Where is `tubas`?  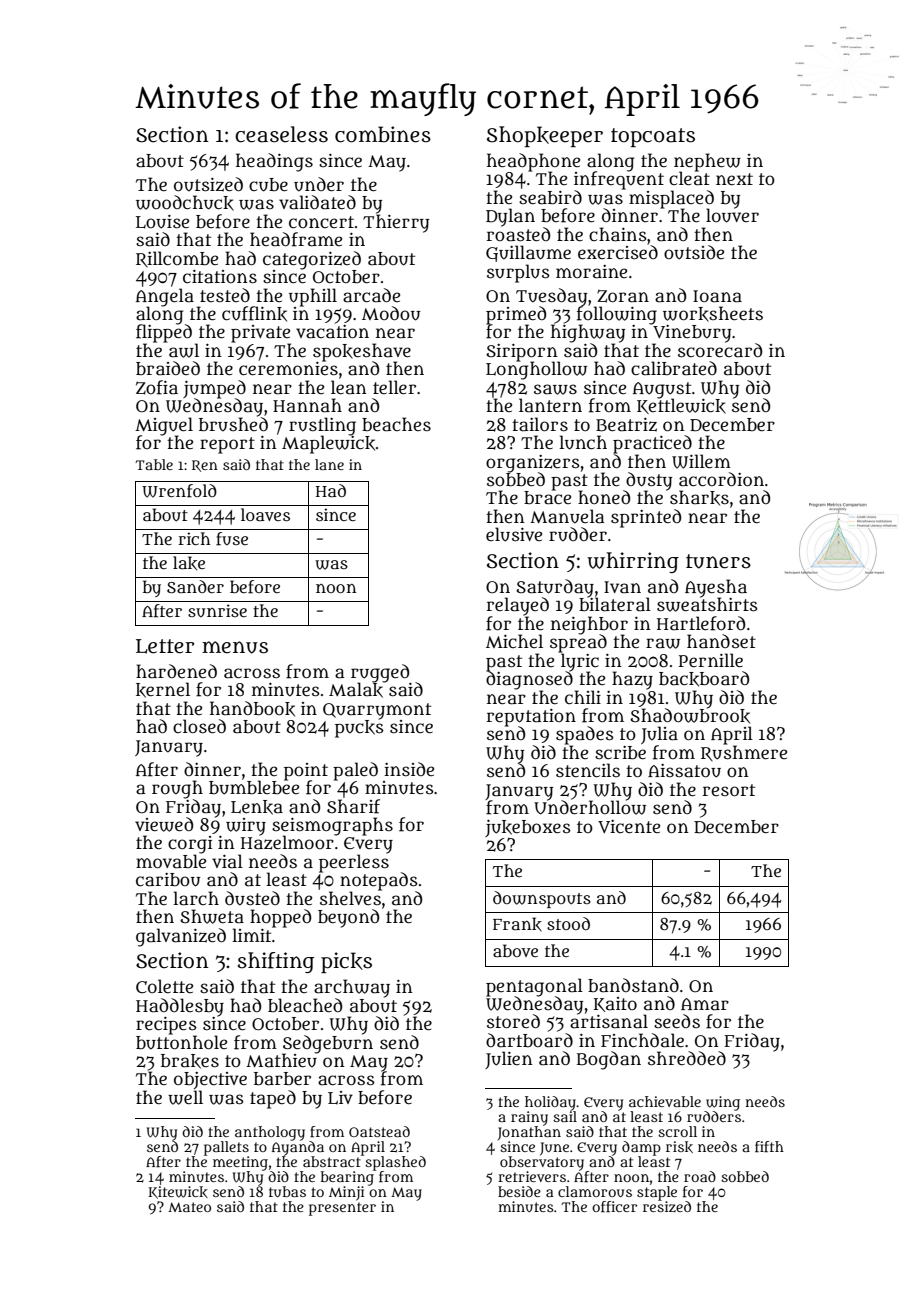 tubas is located at coordinates (287, 1191).
